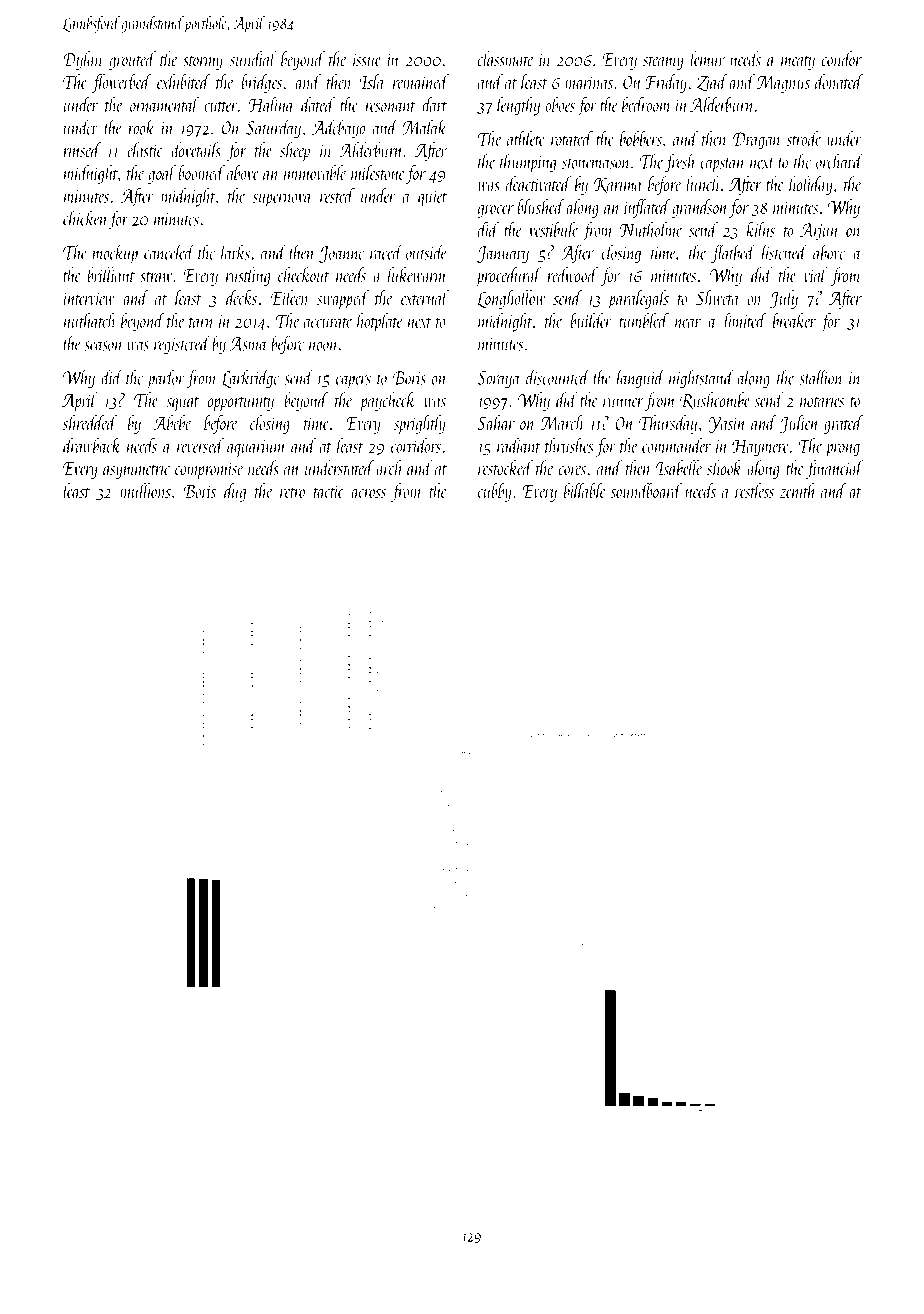 The image size is (924, 1314). What do you see at coordinates (541, 206) in the image?
I see `blushed` at bounding box center [541, 206].
